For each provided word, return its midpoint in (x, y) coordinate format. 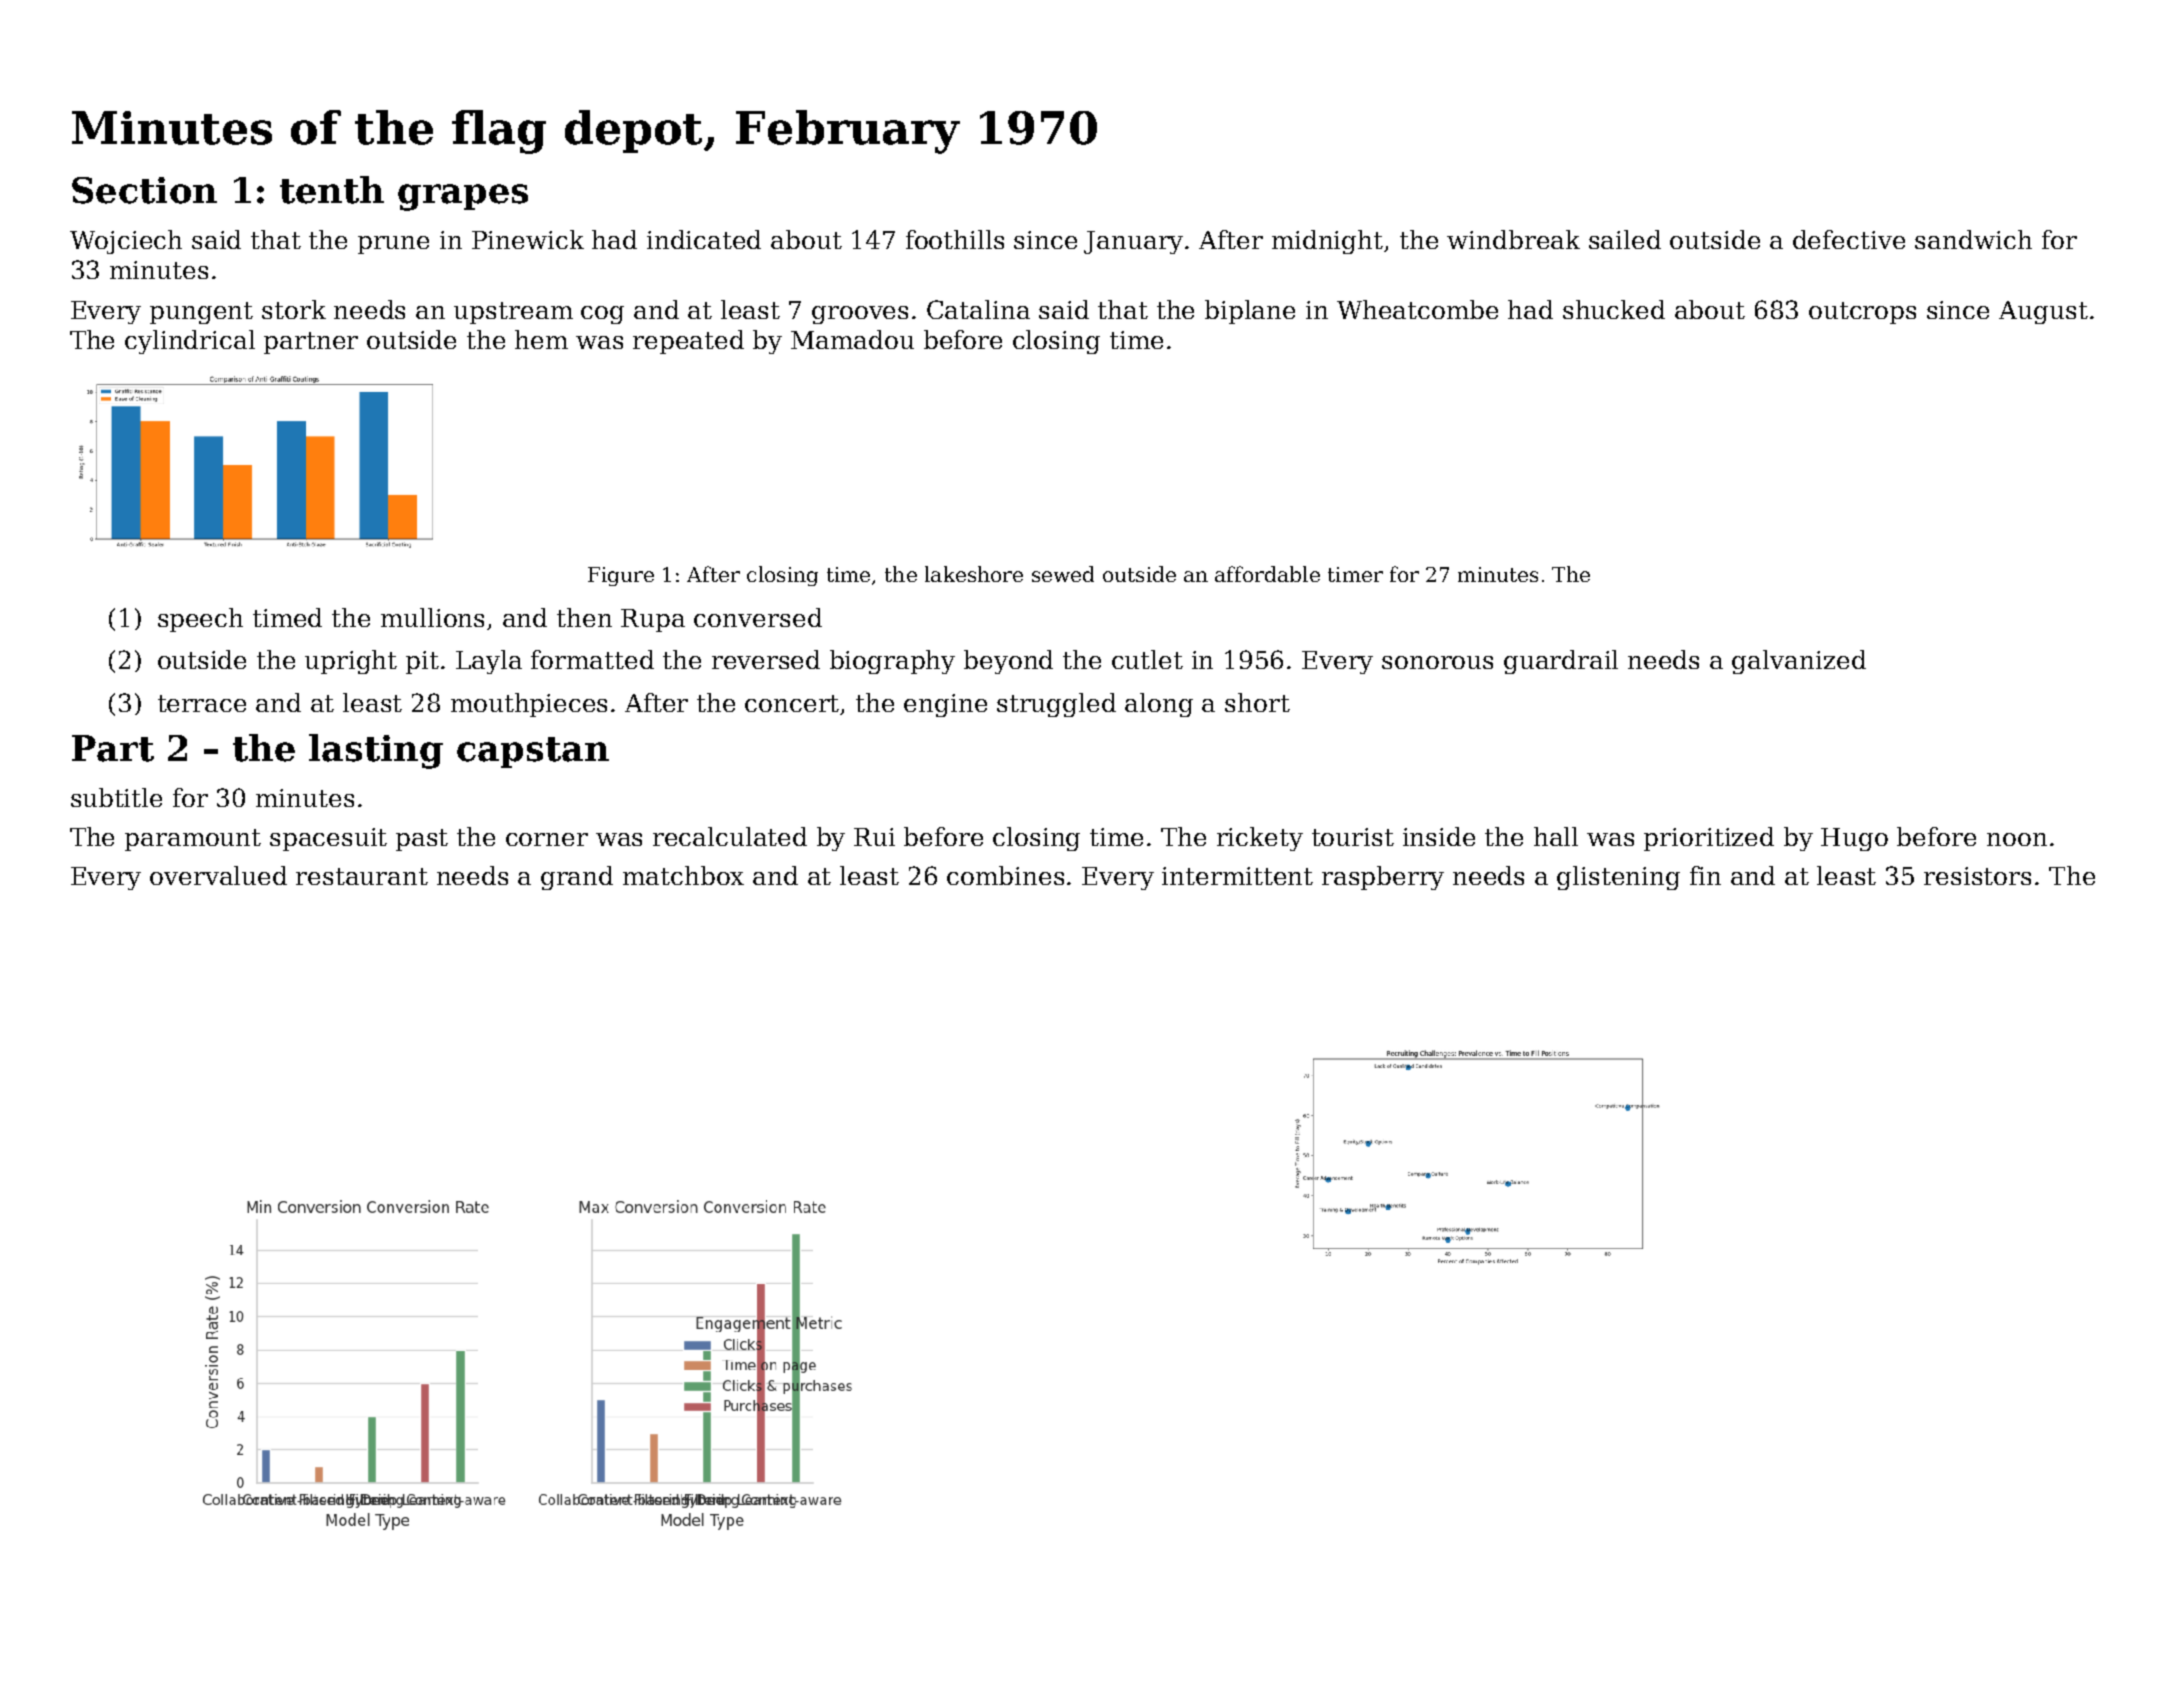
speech (200, 620)
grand (577, 878)
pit (422, 662)
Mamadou (852, 339)
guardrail (1561, 662)
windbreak (1513, 239)
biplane (1250, 312)
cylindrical (190, 342)
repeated (688, 342)
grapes (463, 197)
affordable (1267, 574)
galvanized (1799, 662)
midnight (1327, 242)
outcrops (1862, 313)
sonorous (1437, 662)
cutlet (1147, 659)
